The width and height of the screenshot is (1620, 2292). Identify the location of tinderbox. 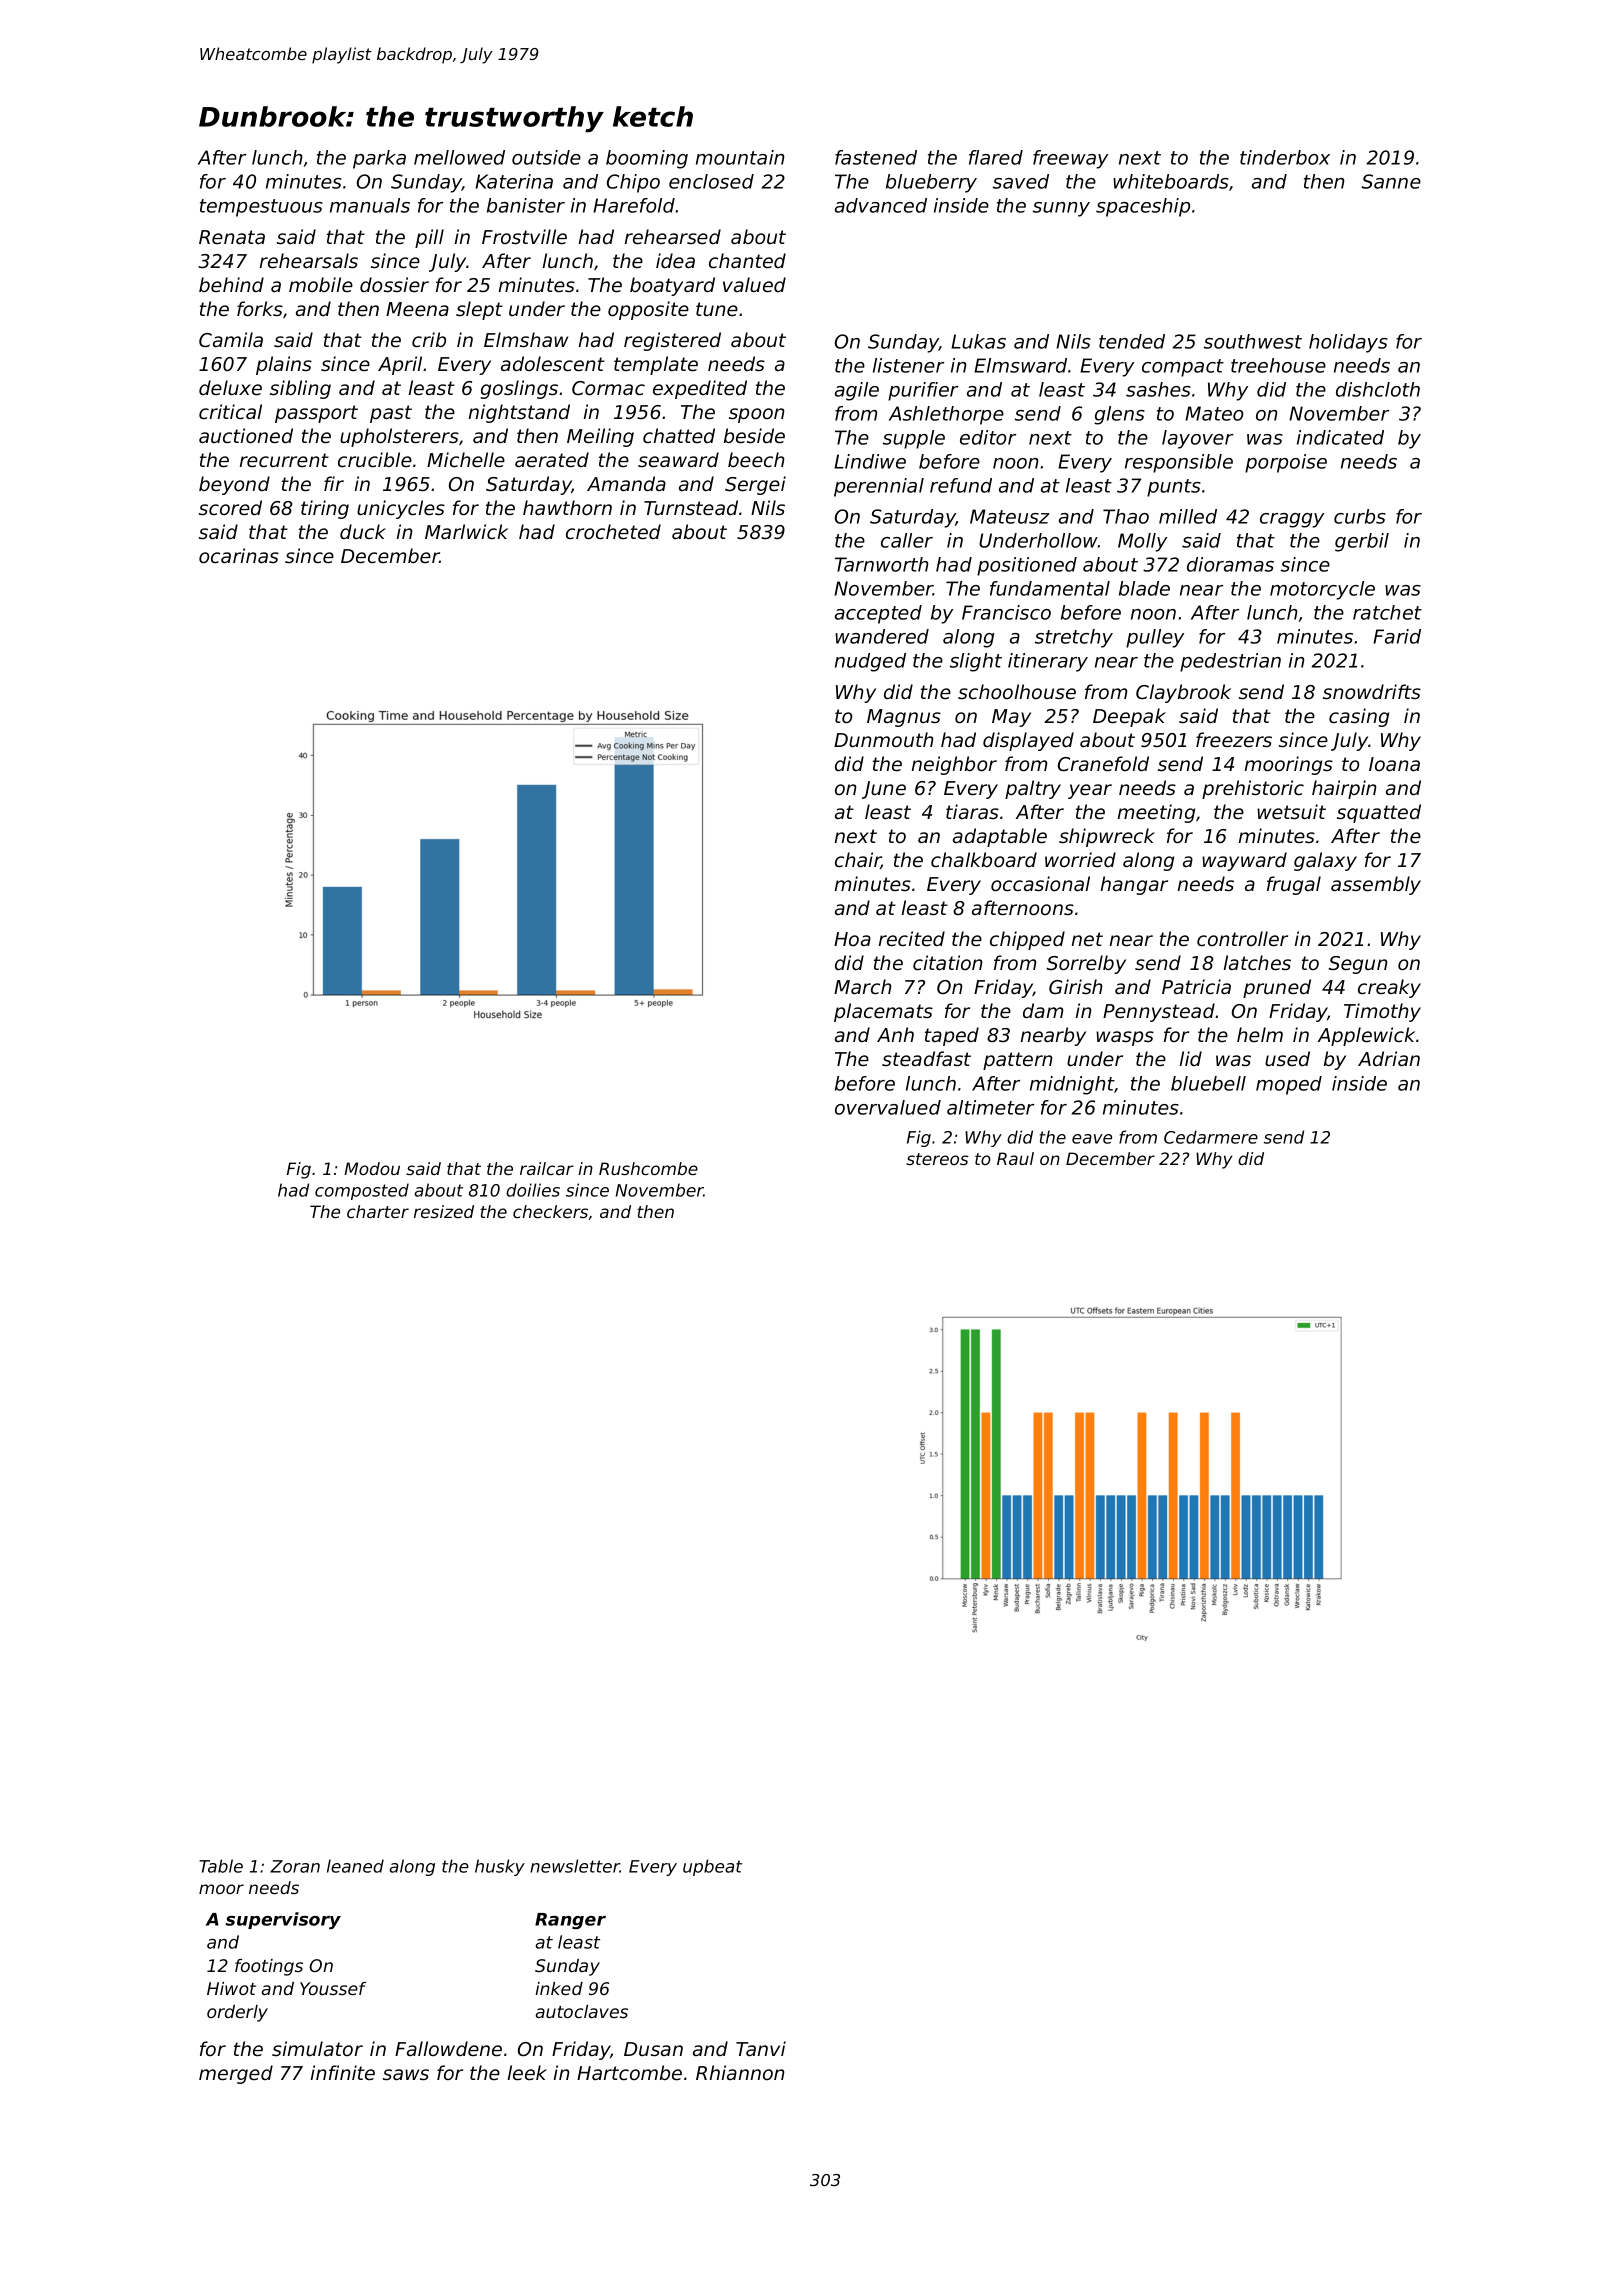
(1285, 157).
